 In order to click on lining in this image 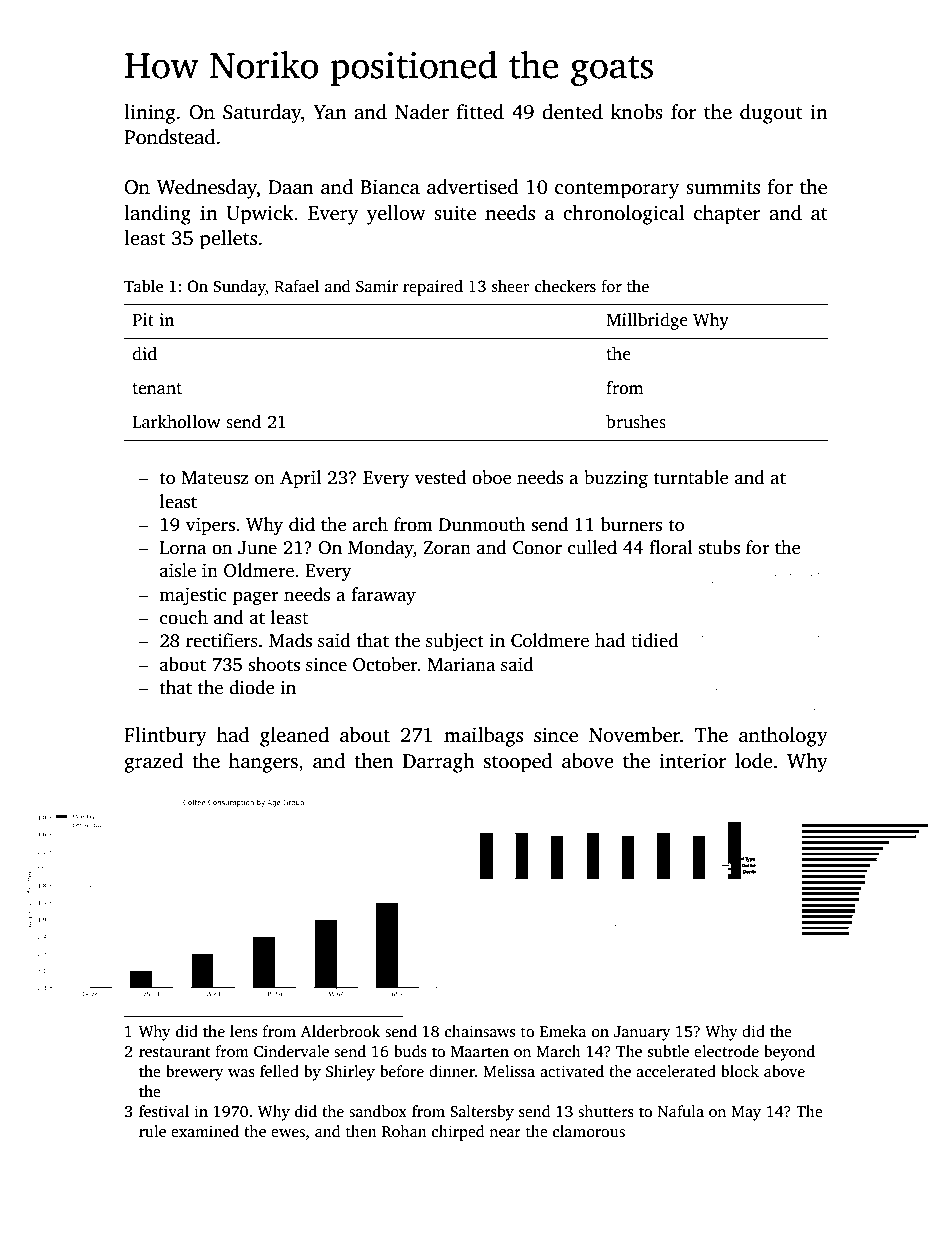, I will do `click(149, 114)`.
